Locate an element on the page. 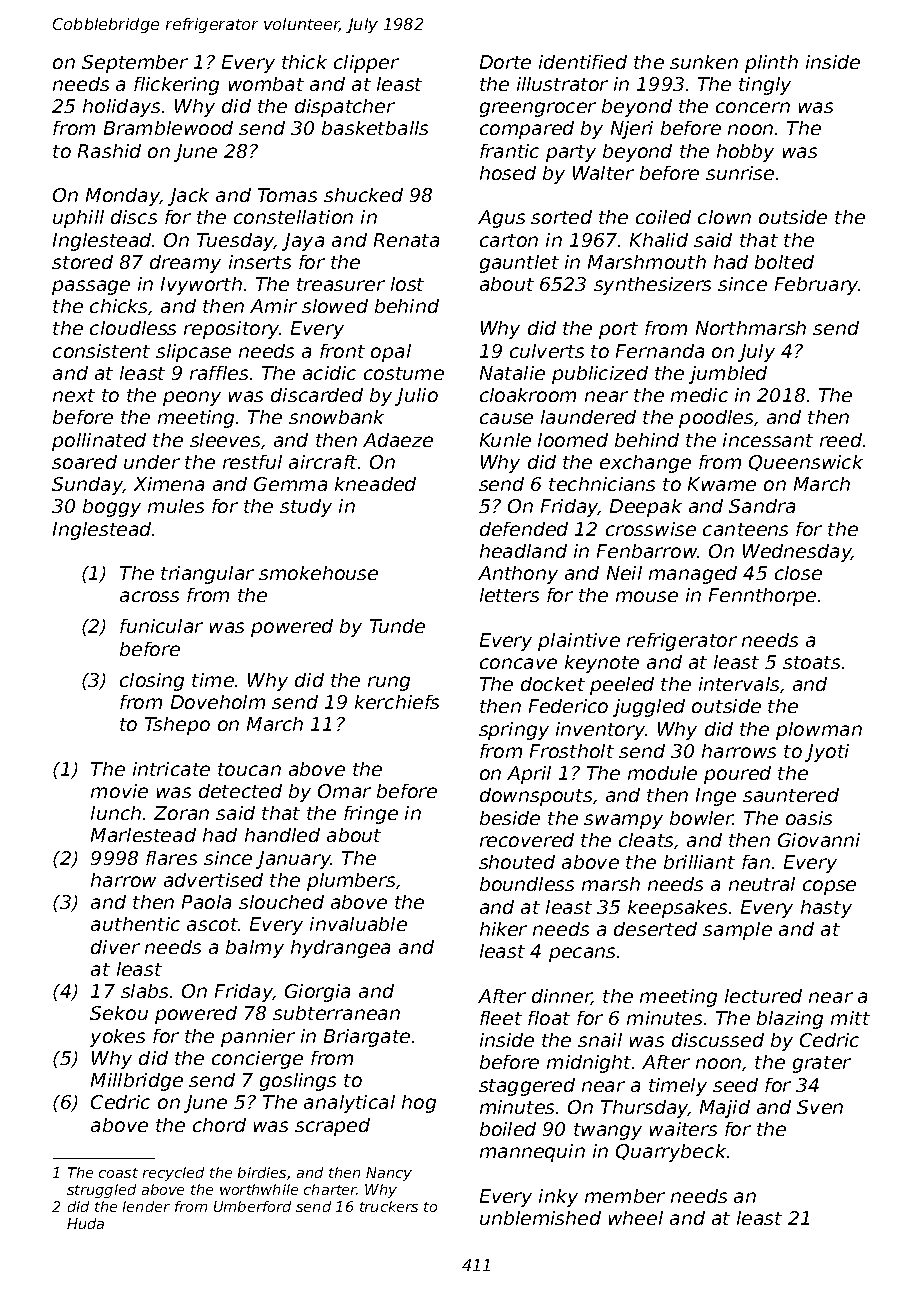 The image size is (924, 1314). letters is located at coordinates (509, 595).
